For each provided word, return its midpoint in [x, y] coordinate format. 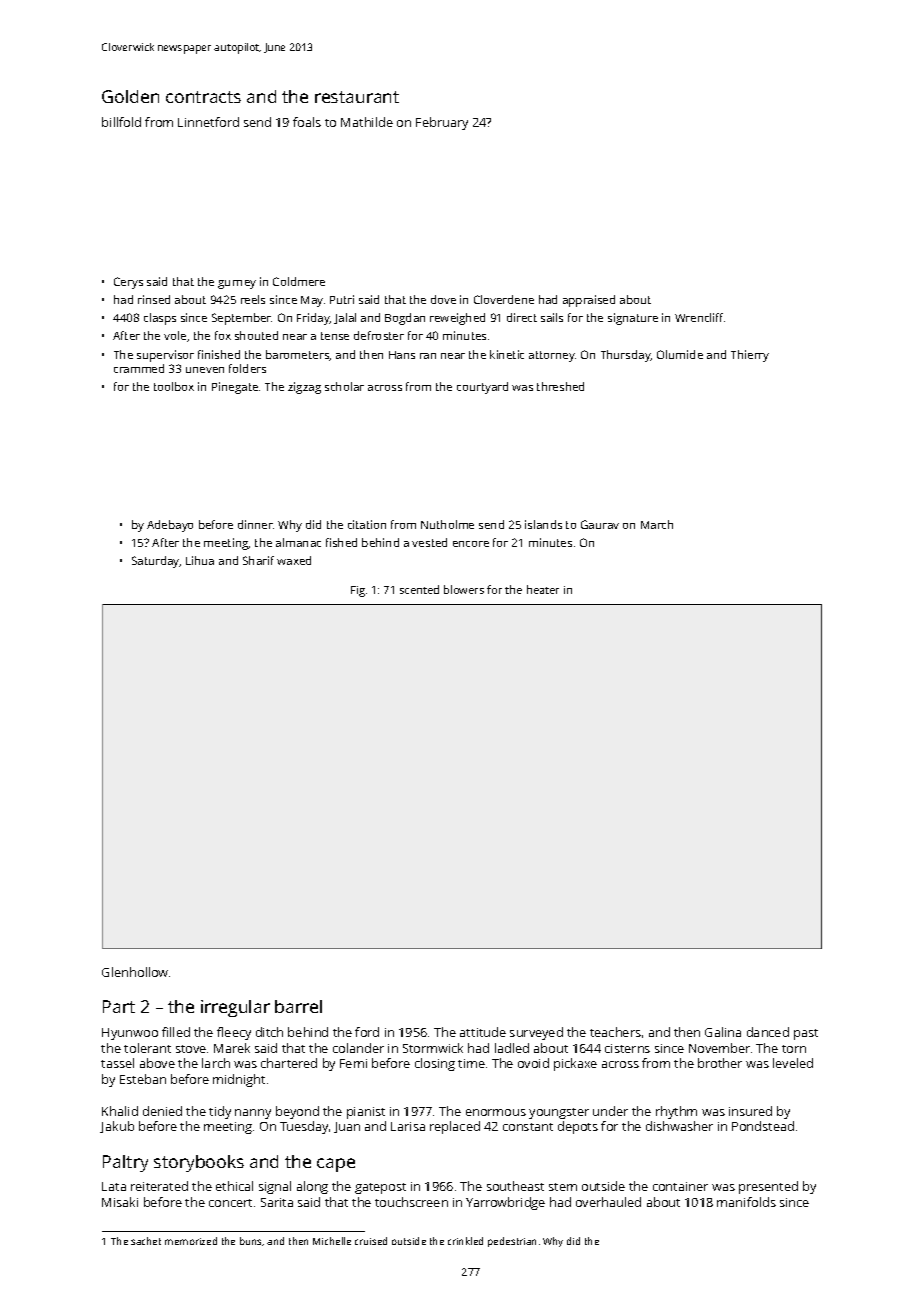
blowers [464, 589]
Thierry [750, 356]
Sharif [258, 560]
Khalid [120, 1111]
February [442, 123]
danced [768, 1032]
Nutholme [447, 524]
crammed [139, 368]
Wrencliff [699, 317]
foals [307, 122]
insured [750, 1111]
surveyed [536, 1033]
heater [543, 589]
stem [563, 1187]
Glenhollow [135, 972]
